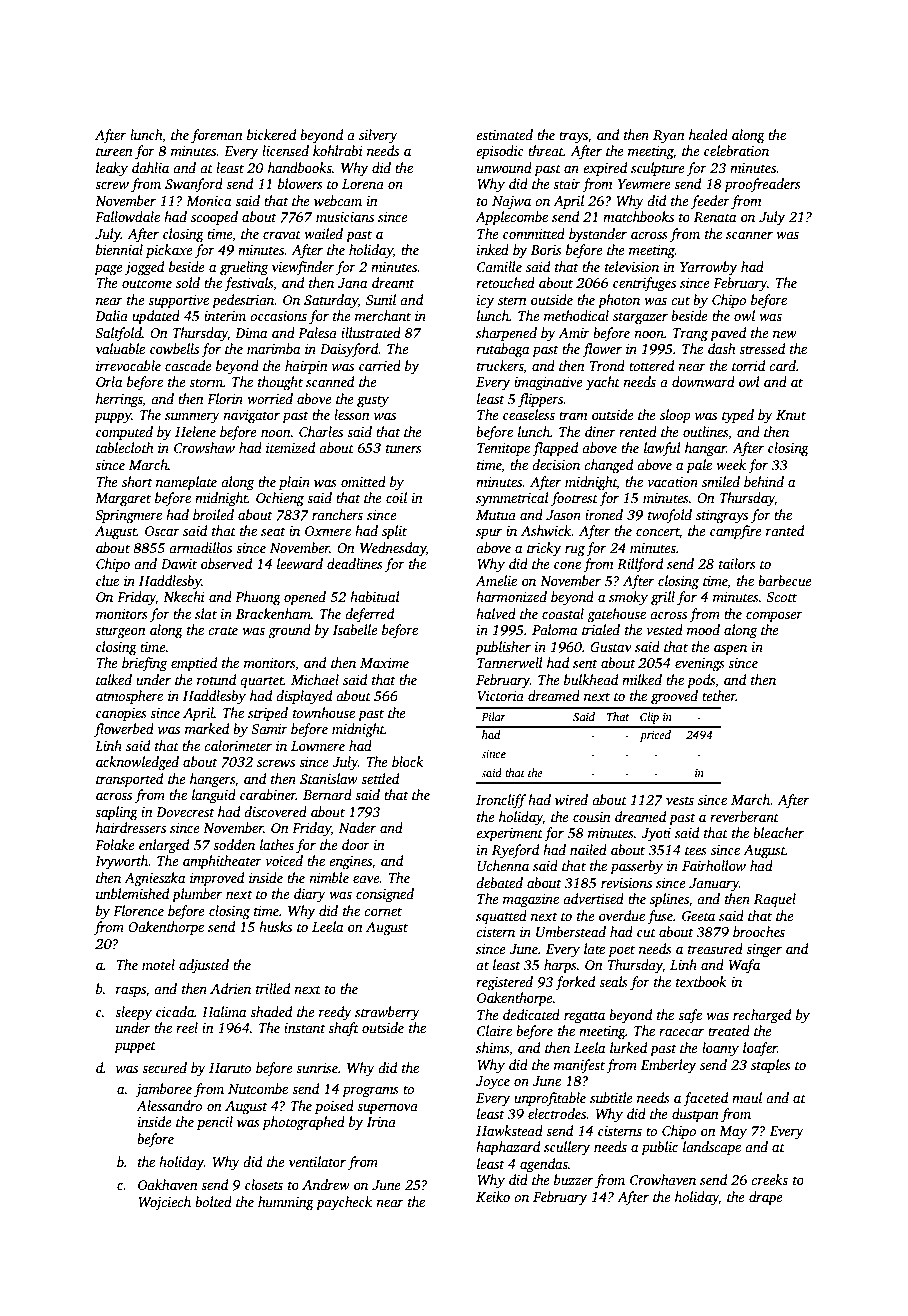 Image resolution: width=908 pixels, height=1316 pixels. Describe the element at coordinates (108, 270) in the page. I see `page` at that location.
